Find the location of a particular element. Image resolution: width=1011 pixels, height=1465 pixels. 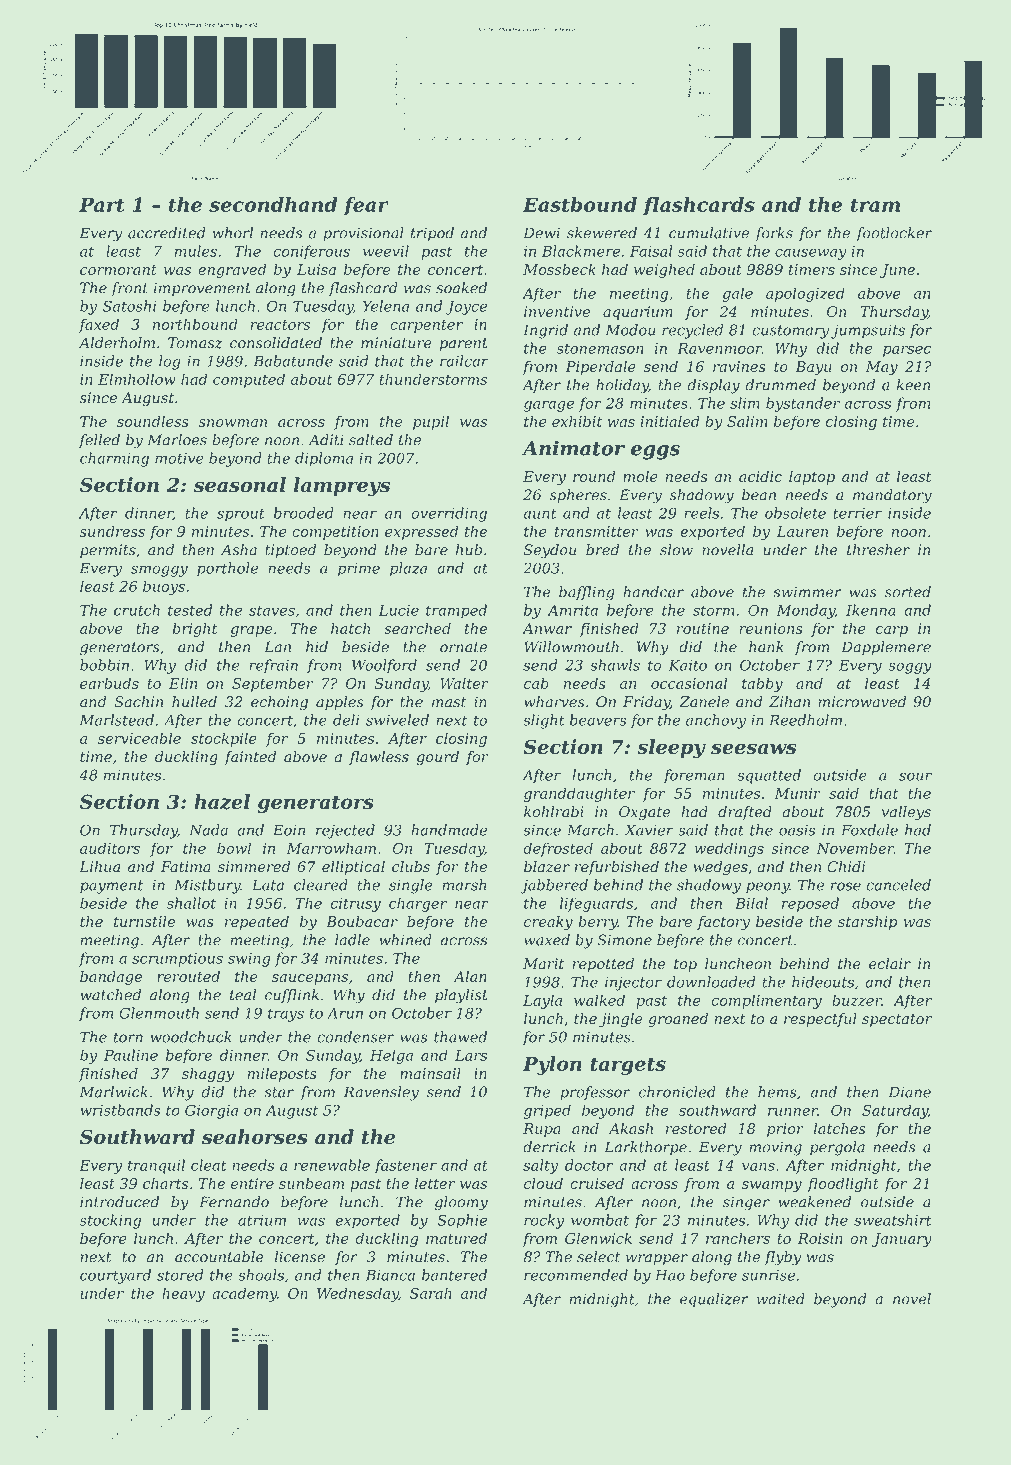

secondhand is located at coordinates (273, 204).
